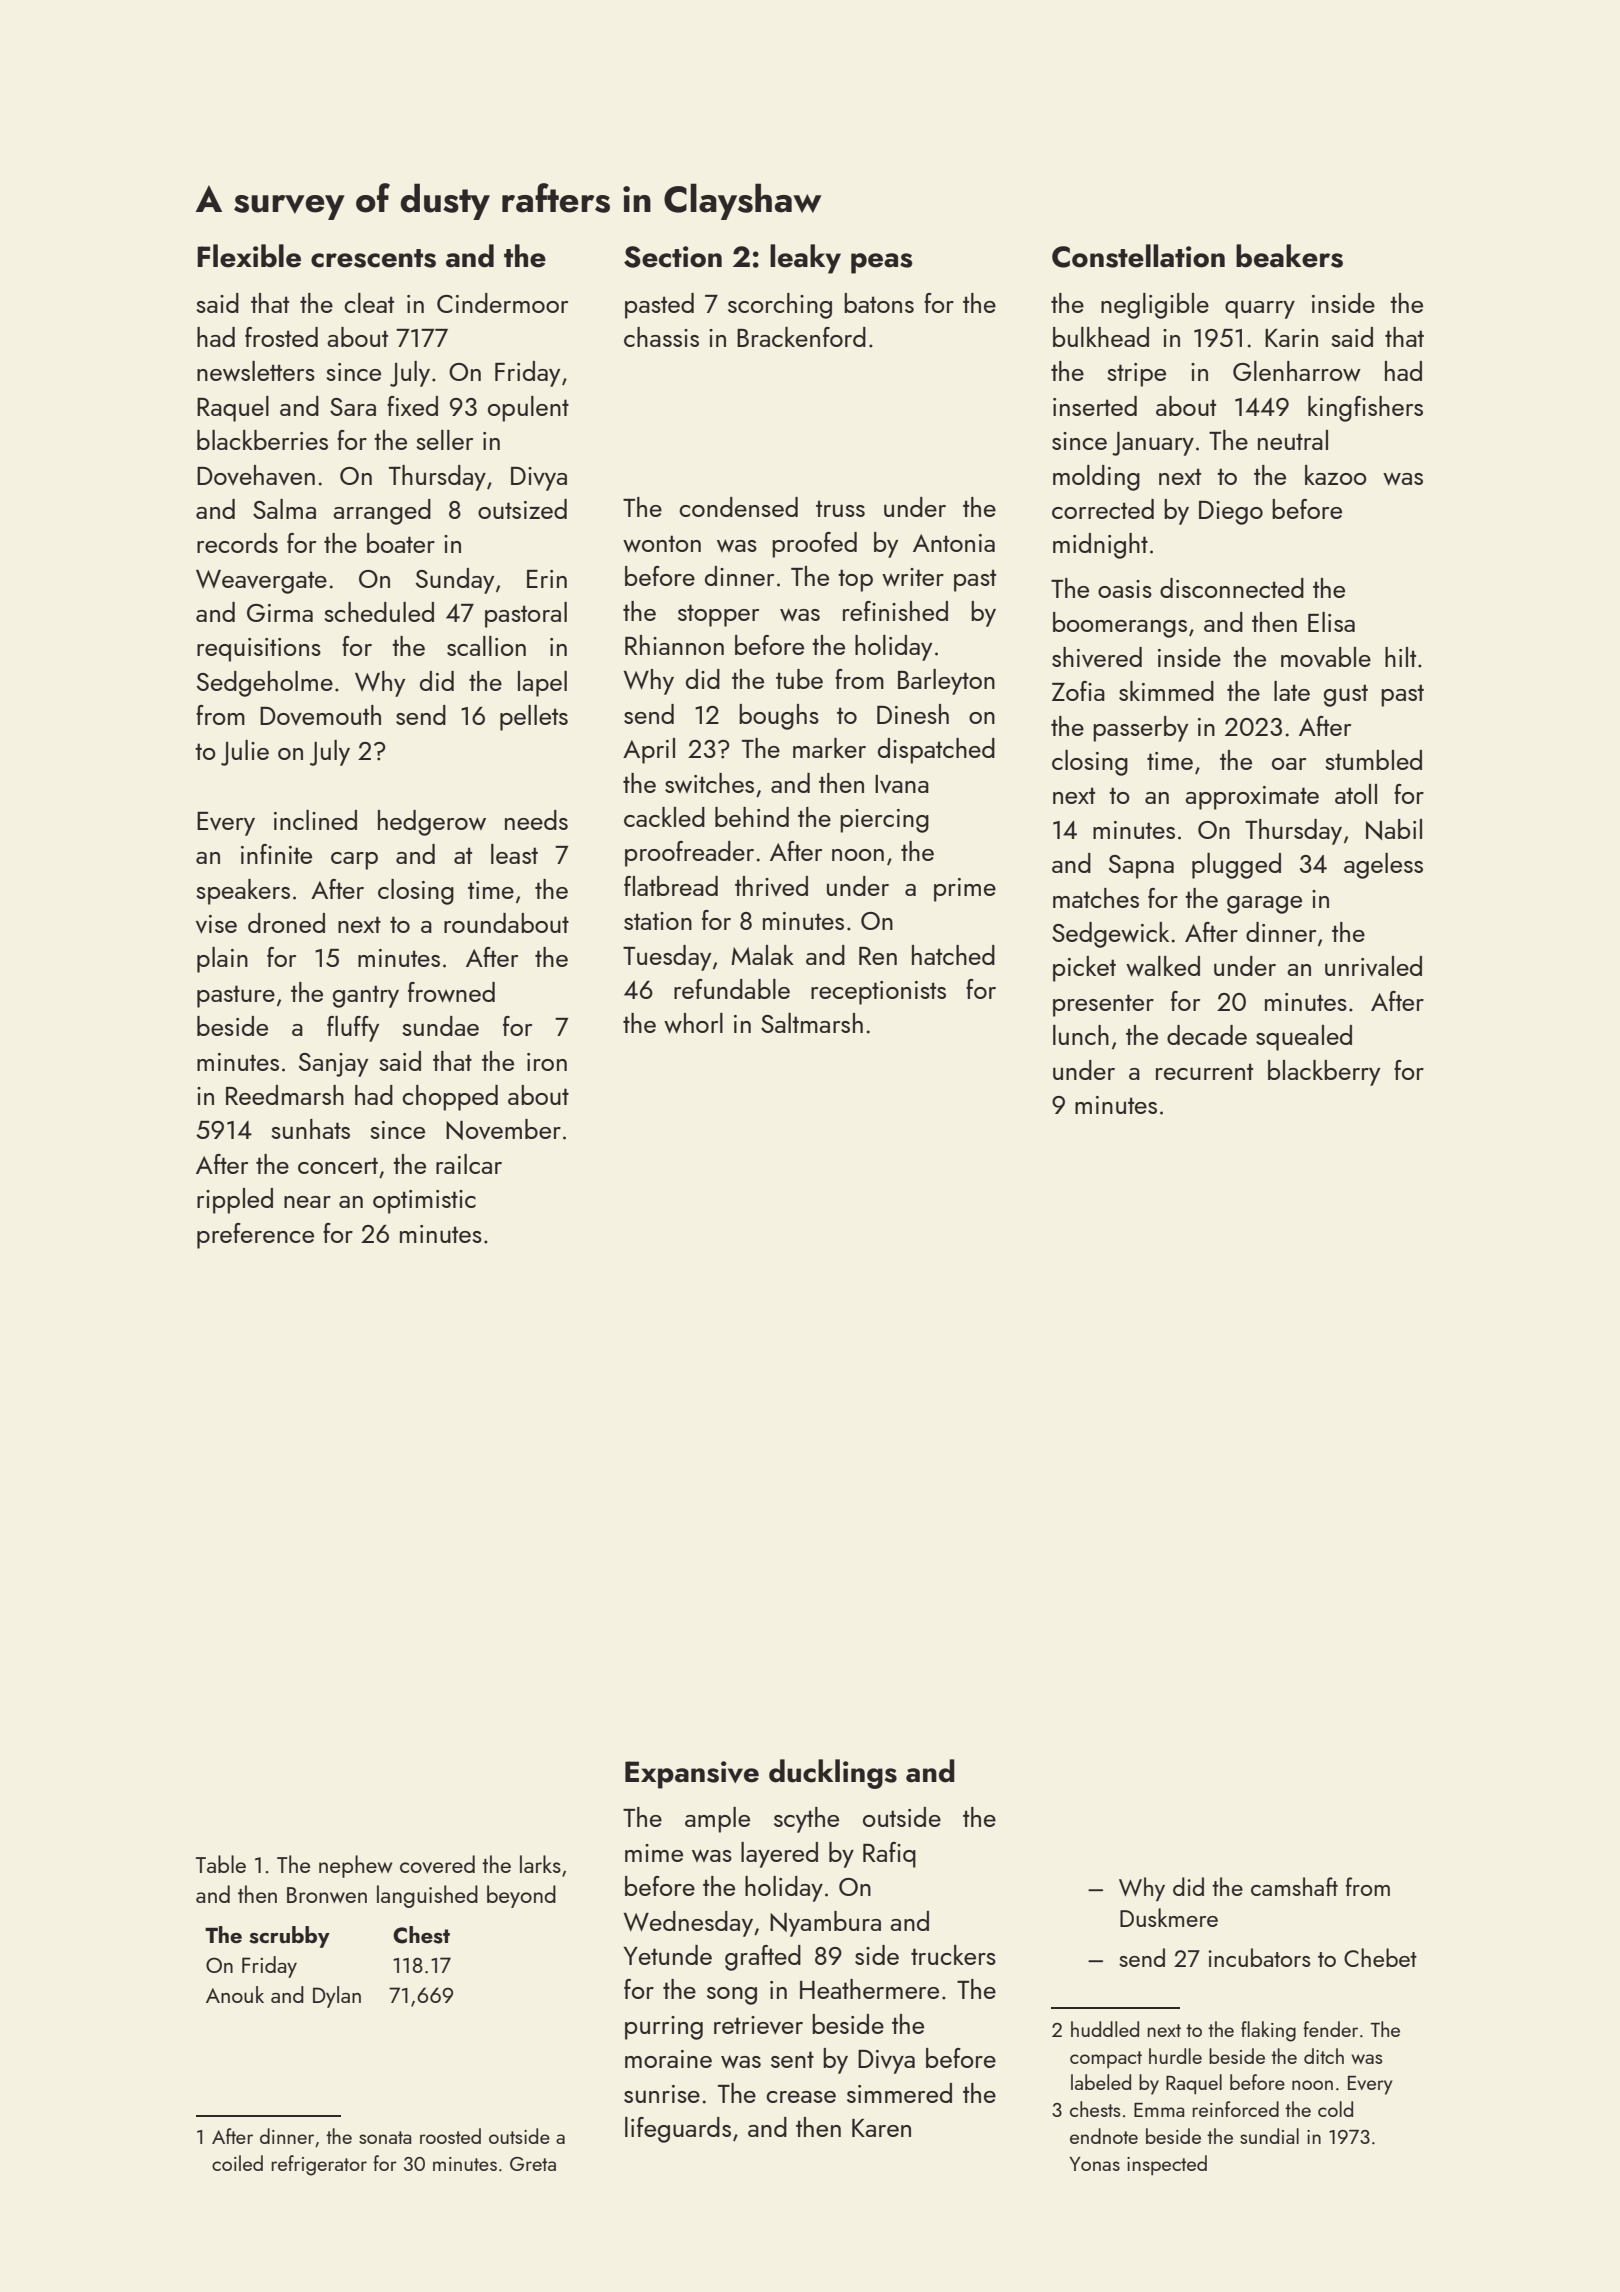 The image size is (1620, 2292). What do you see at coordinates (469, 1164) in the document?
I see `railcar` at bounding box center [469, 1164].
